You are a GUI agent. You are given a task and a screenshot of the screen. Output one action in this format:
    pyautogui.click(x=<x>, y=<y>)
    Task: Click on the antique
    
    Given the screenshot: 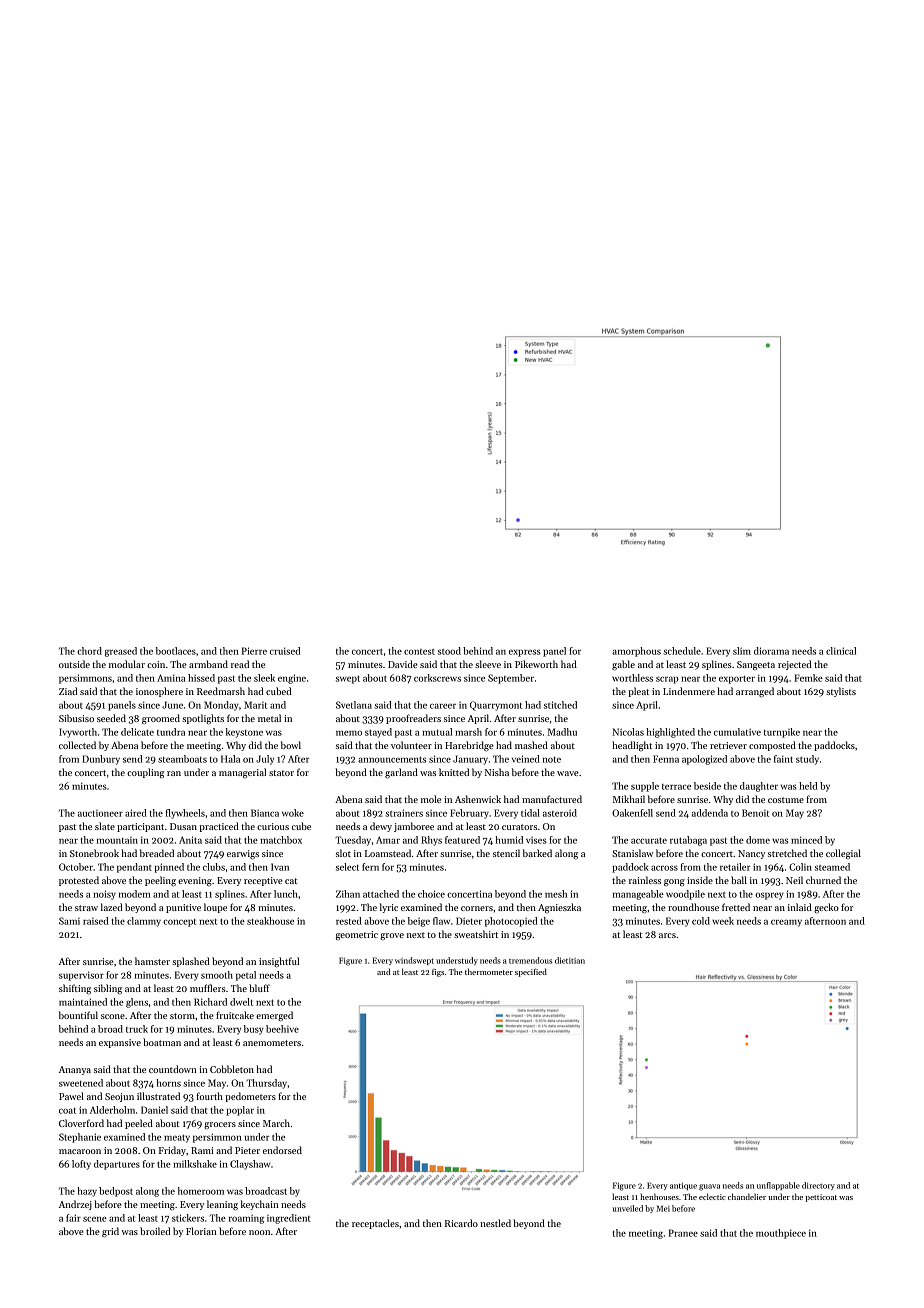 What is the action you would take?
    pyautogui.click(x=683, y=1186)
